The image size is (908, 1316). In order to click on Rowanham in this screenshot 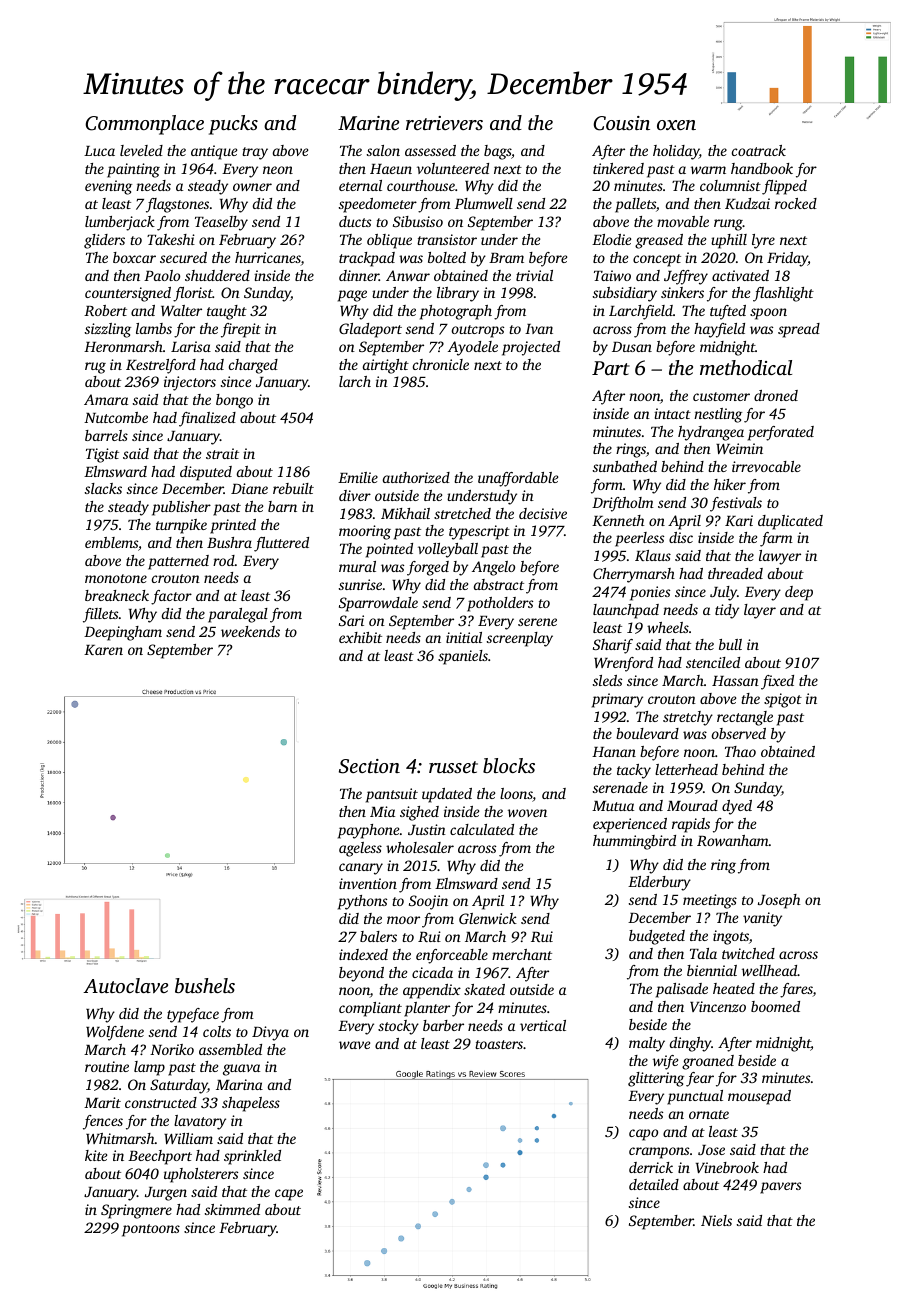, I will do `click(733, 840)`.
